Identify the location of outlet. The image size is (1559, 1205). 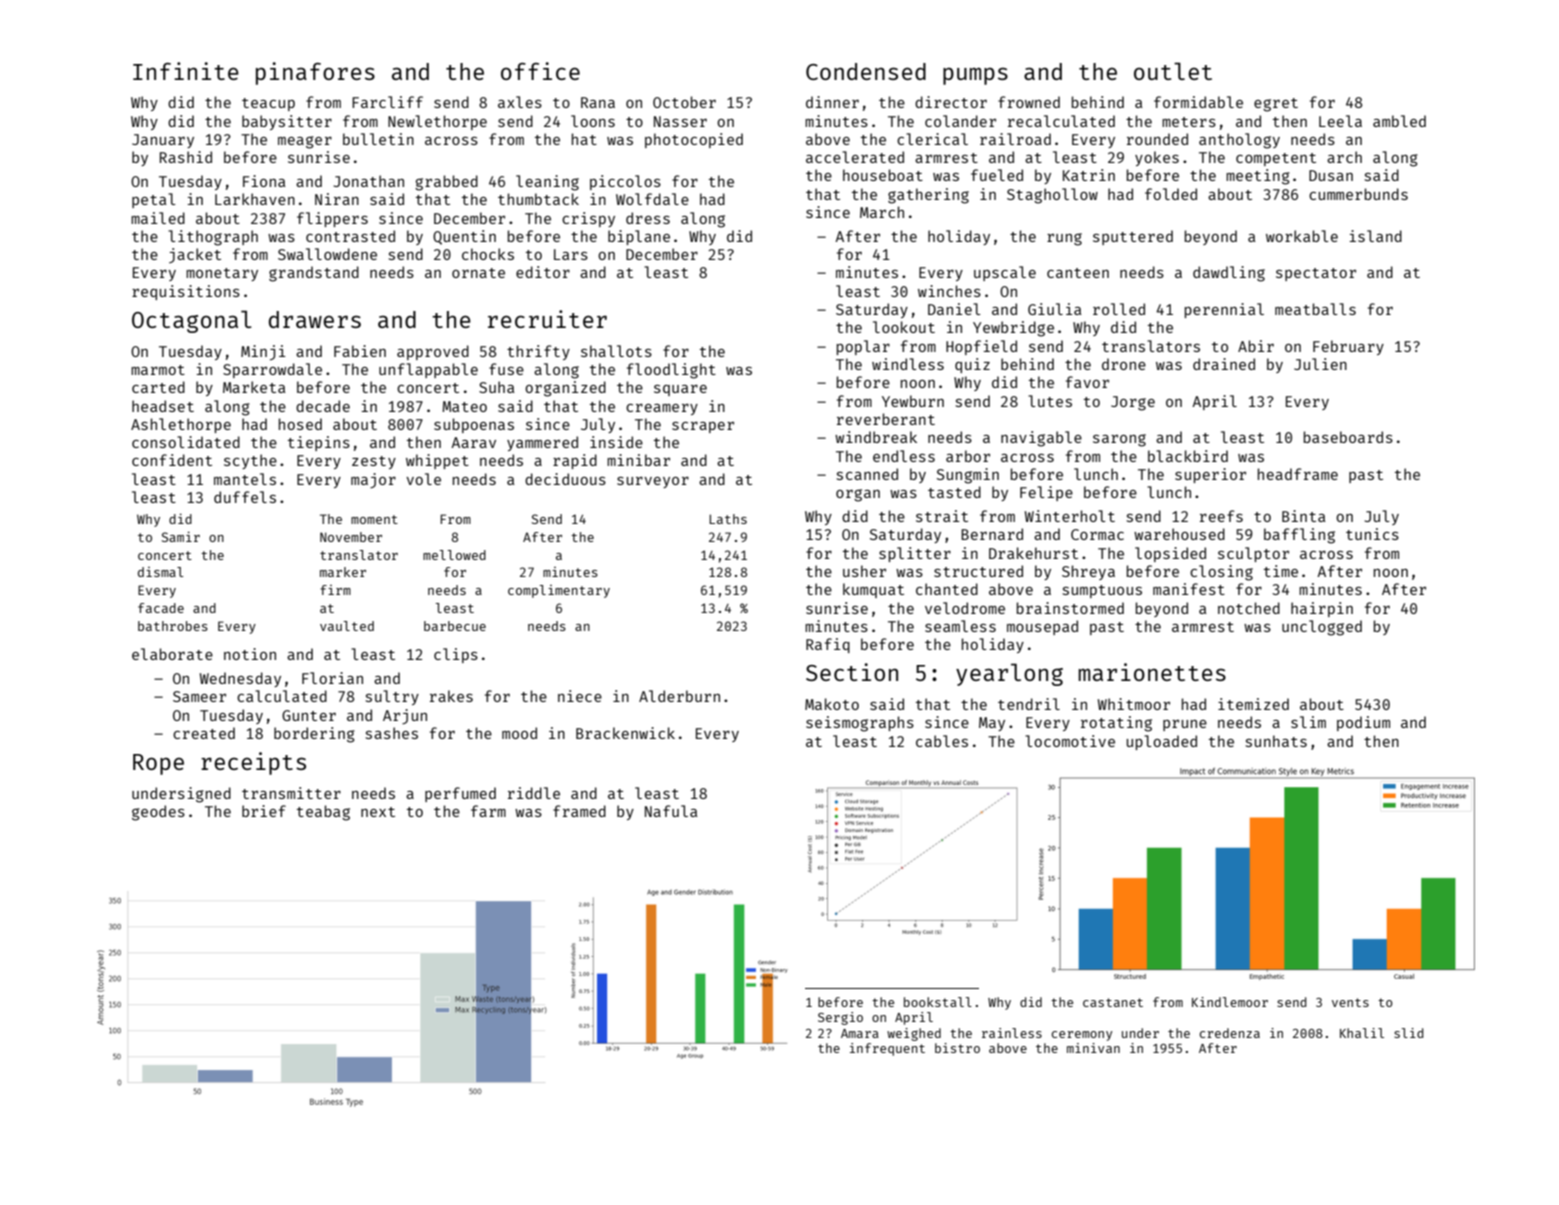
(1173, 71).
